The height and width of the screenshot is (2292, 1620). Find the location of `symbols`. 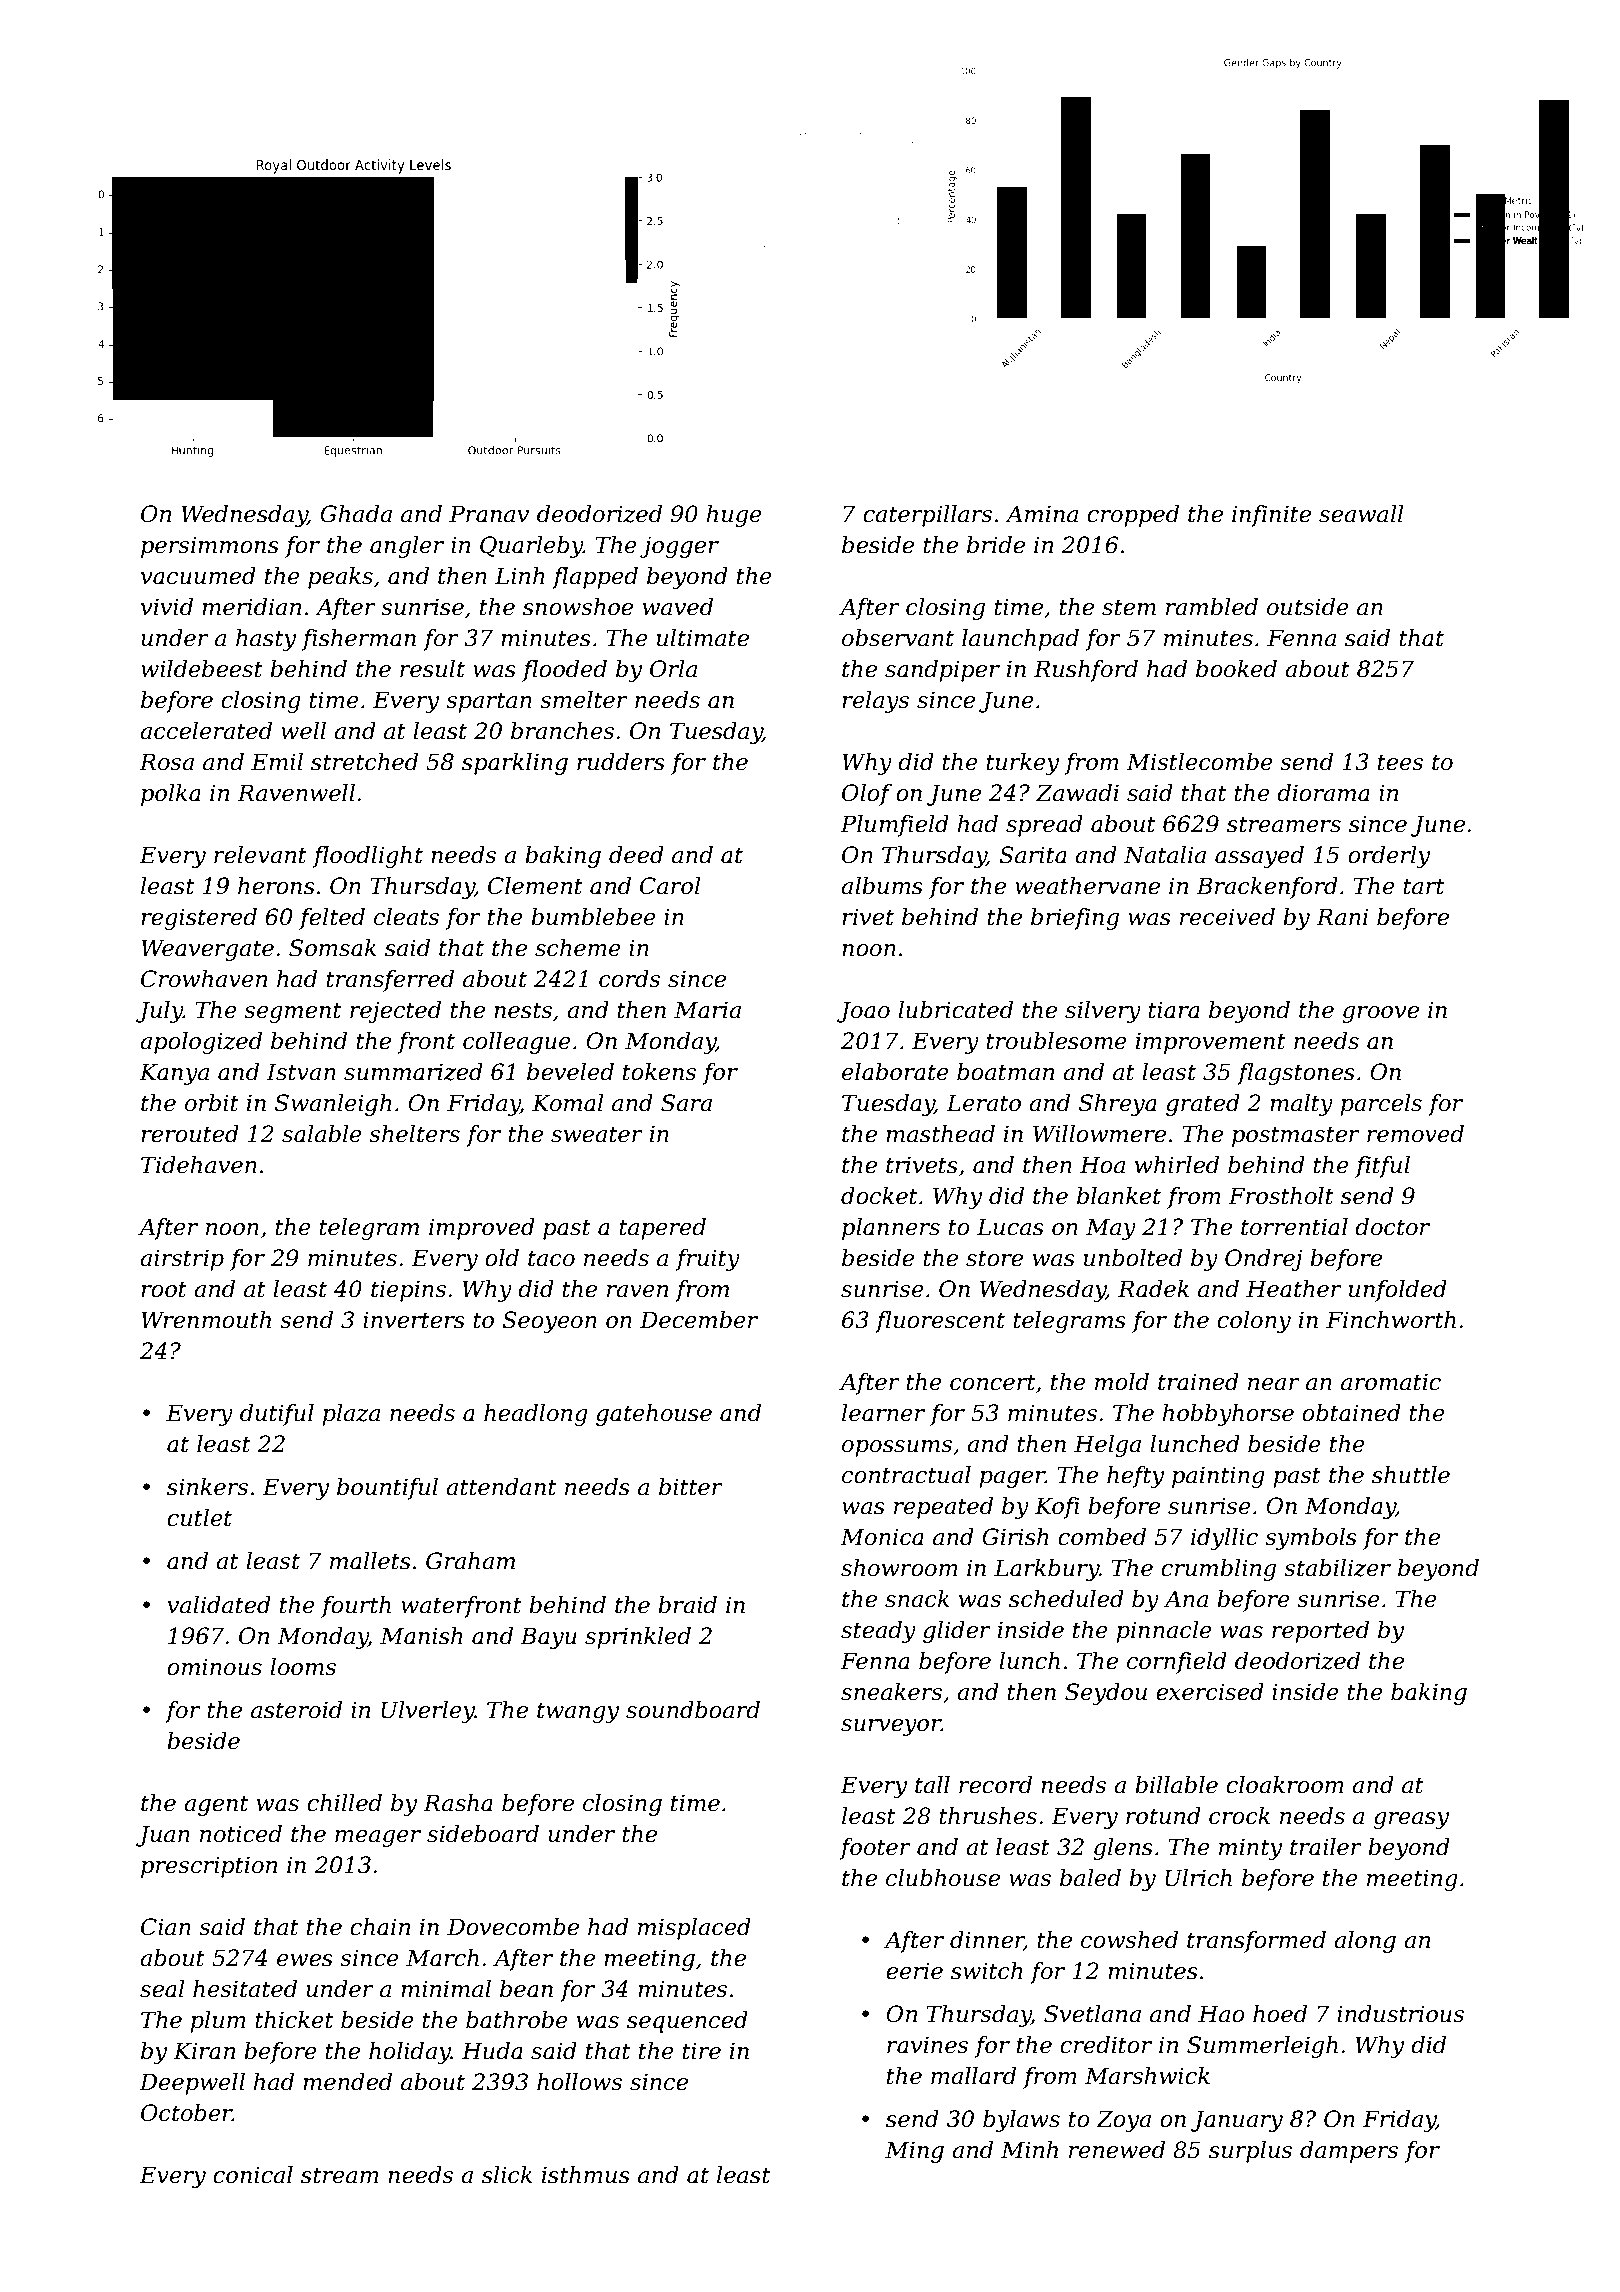

symbols is located at coordinates (1311, 1539).
